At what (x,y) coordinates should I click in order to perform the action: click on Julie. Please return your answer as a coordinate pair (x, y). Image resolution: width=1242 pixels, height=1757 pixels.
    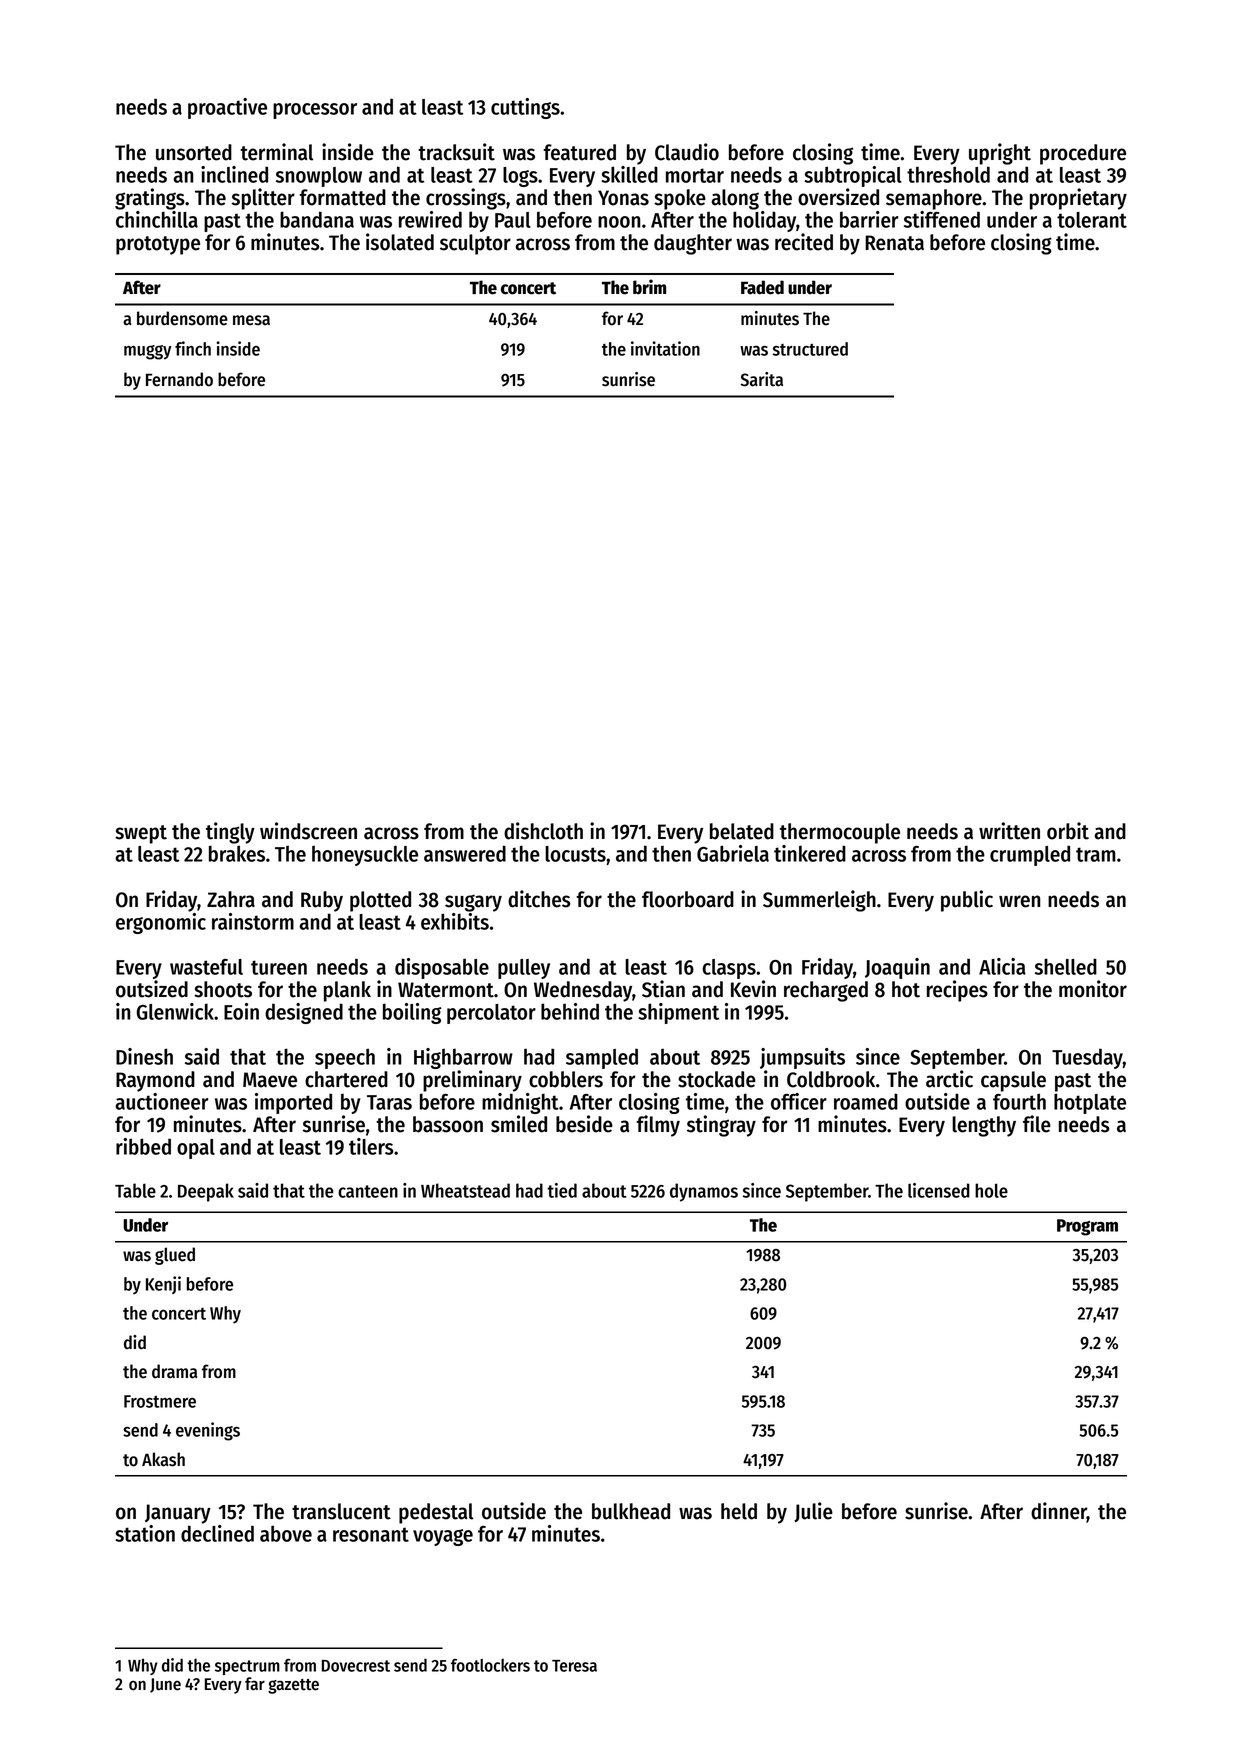
    Looking at the image, I should click on (813, 1512).
